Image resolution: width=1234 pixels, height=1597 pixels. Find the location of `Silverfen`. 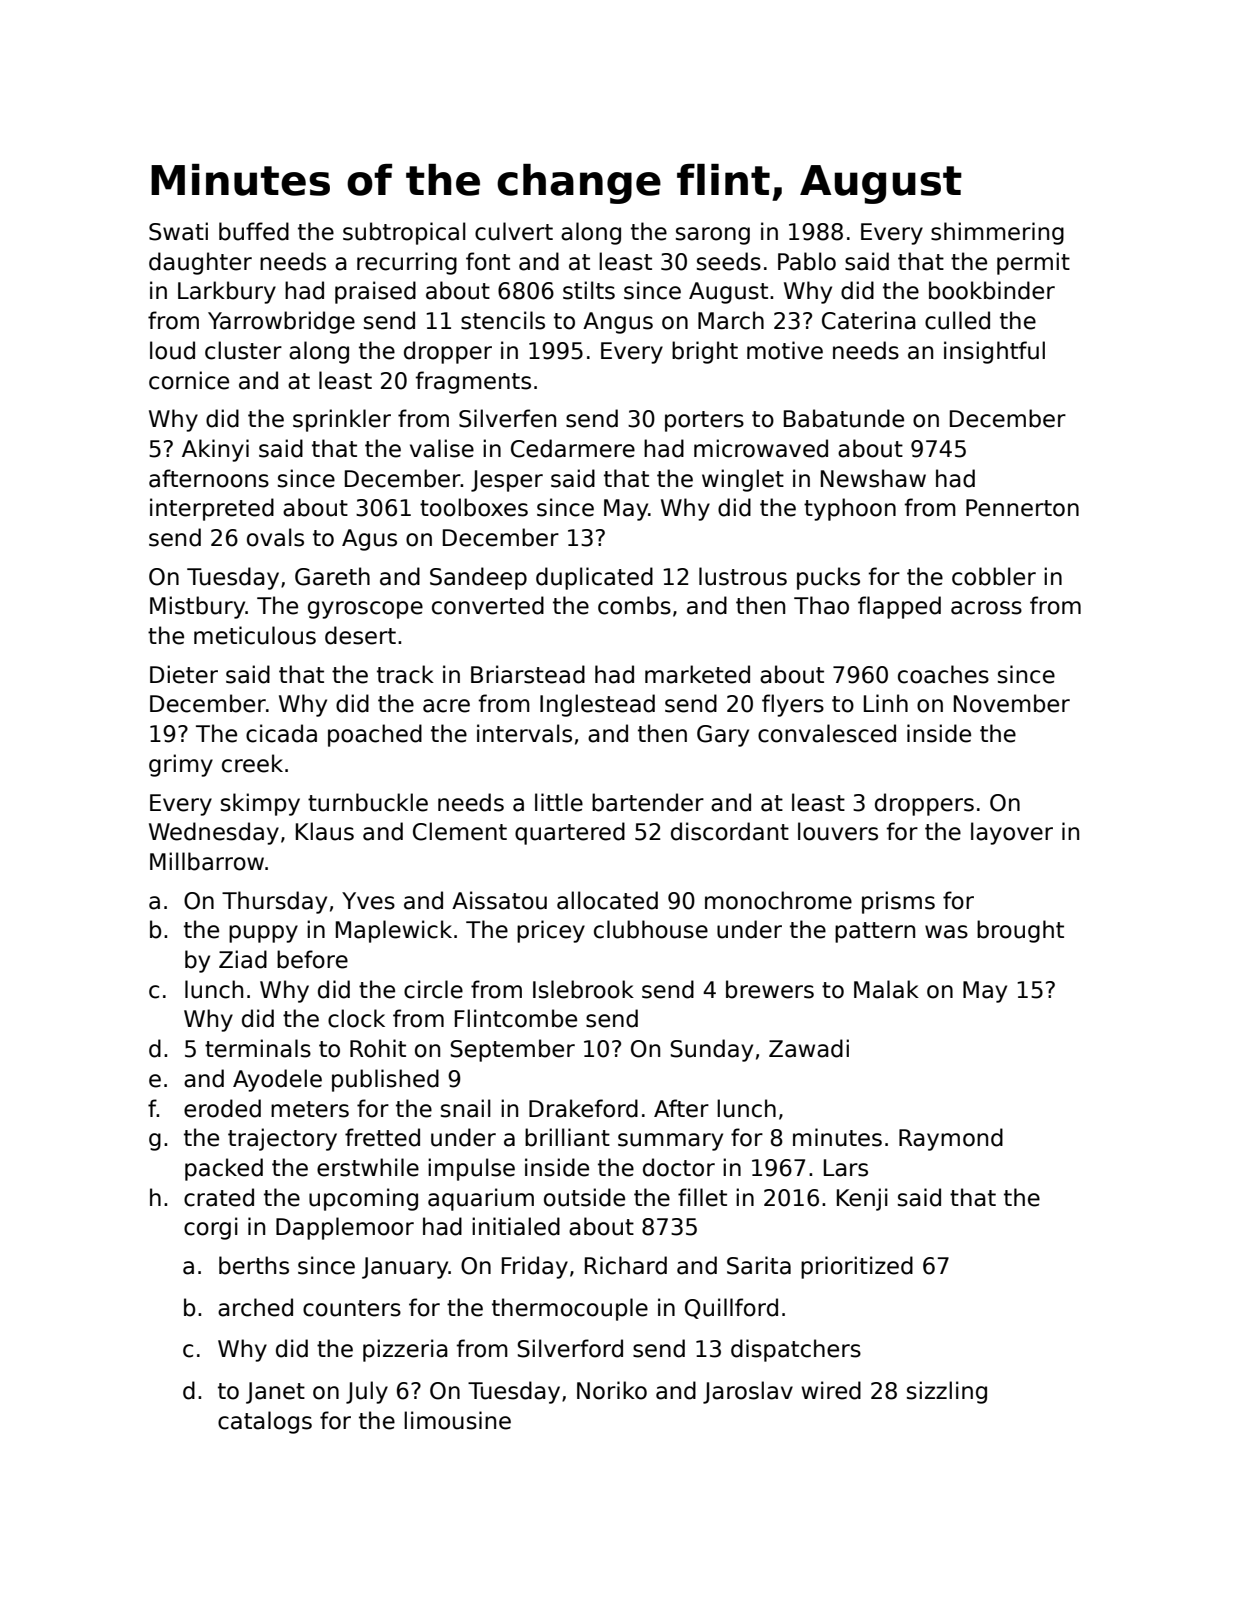

Silverfen is located at coordinates (507, 418).
